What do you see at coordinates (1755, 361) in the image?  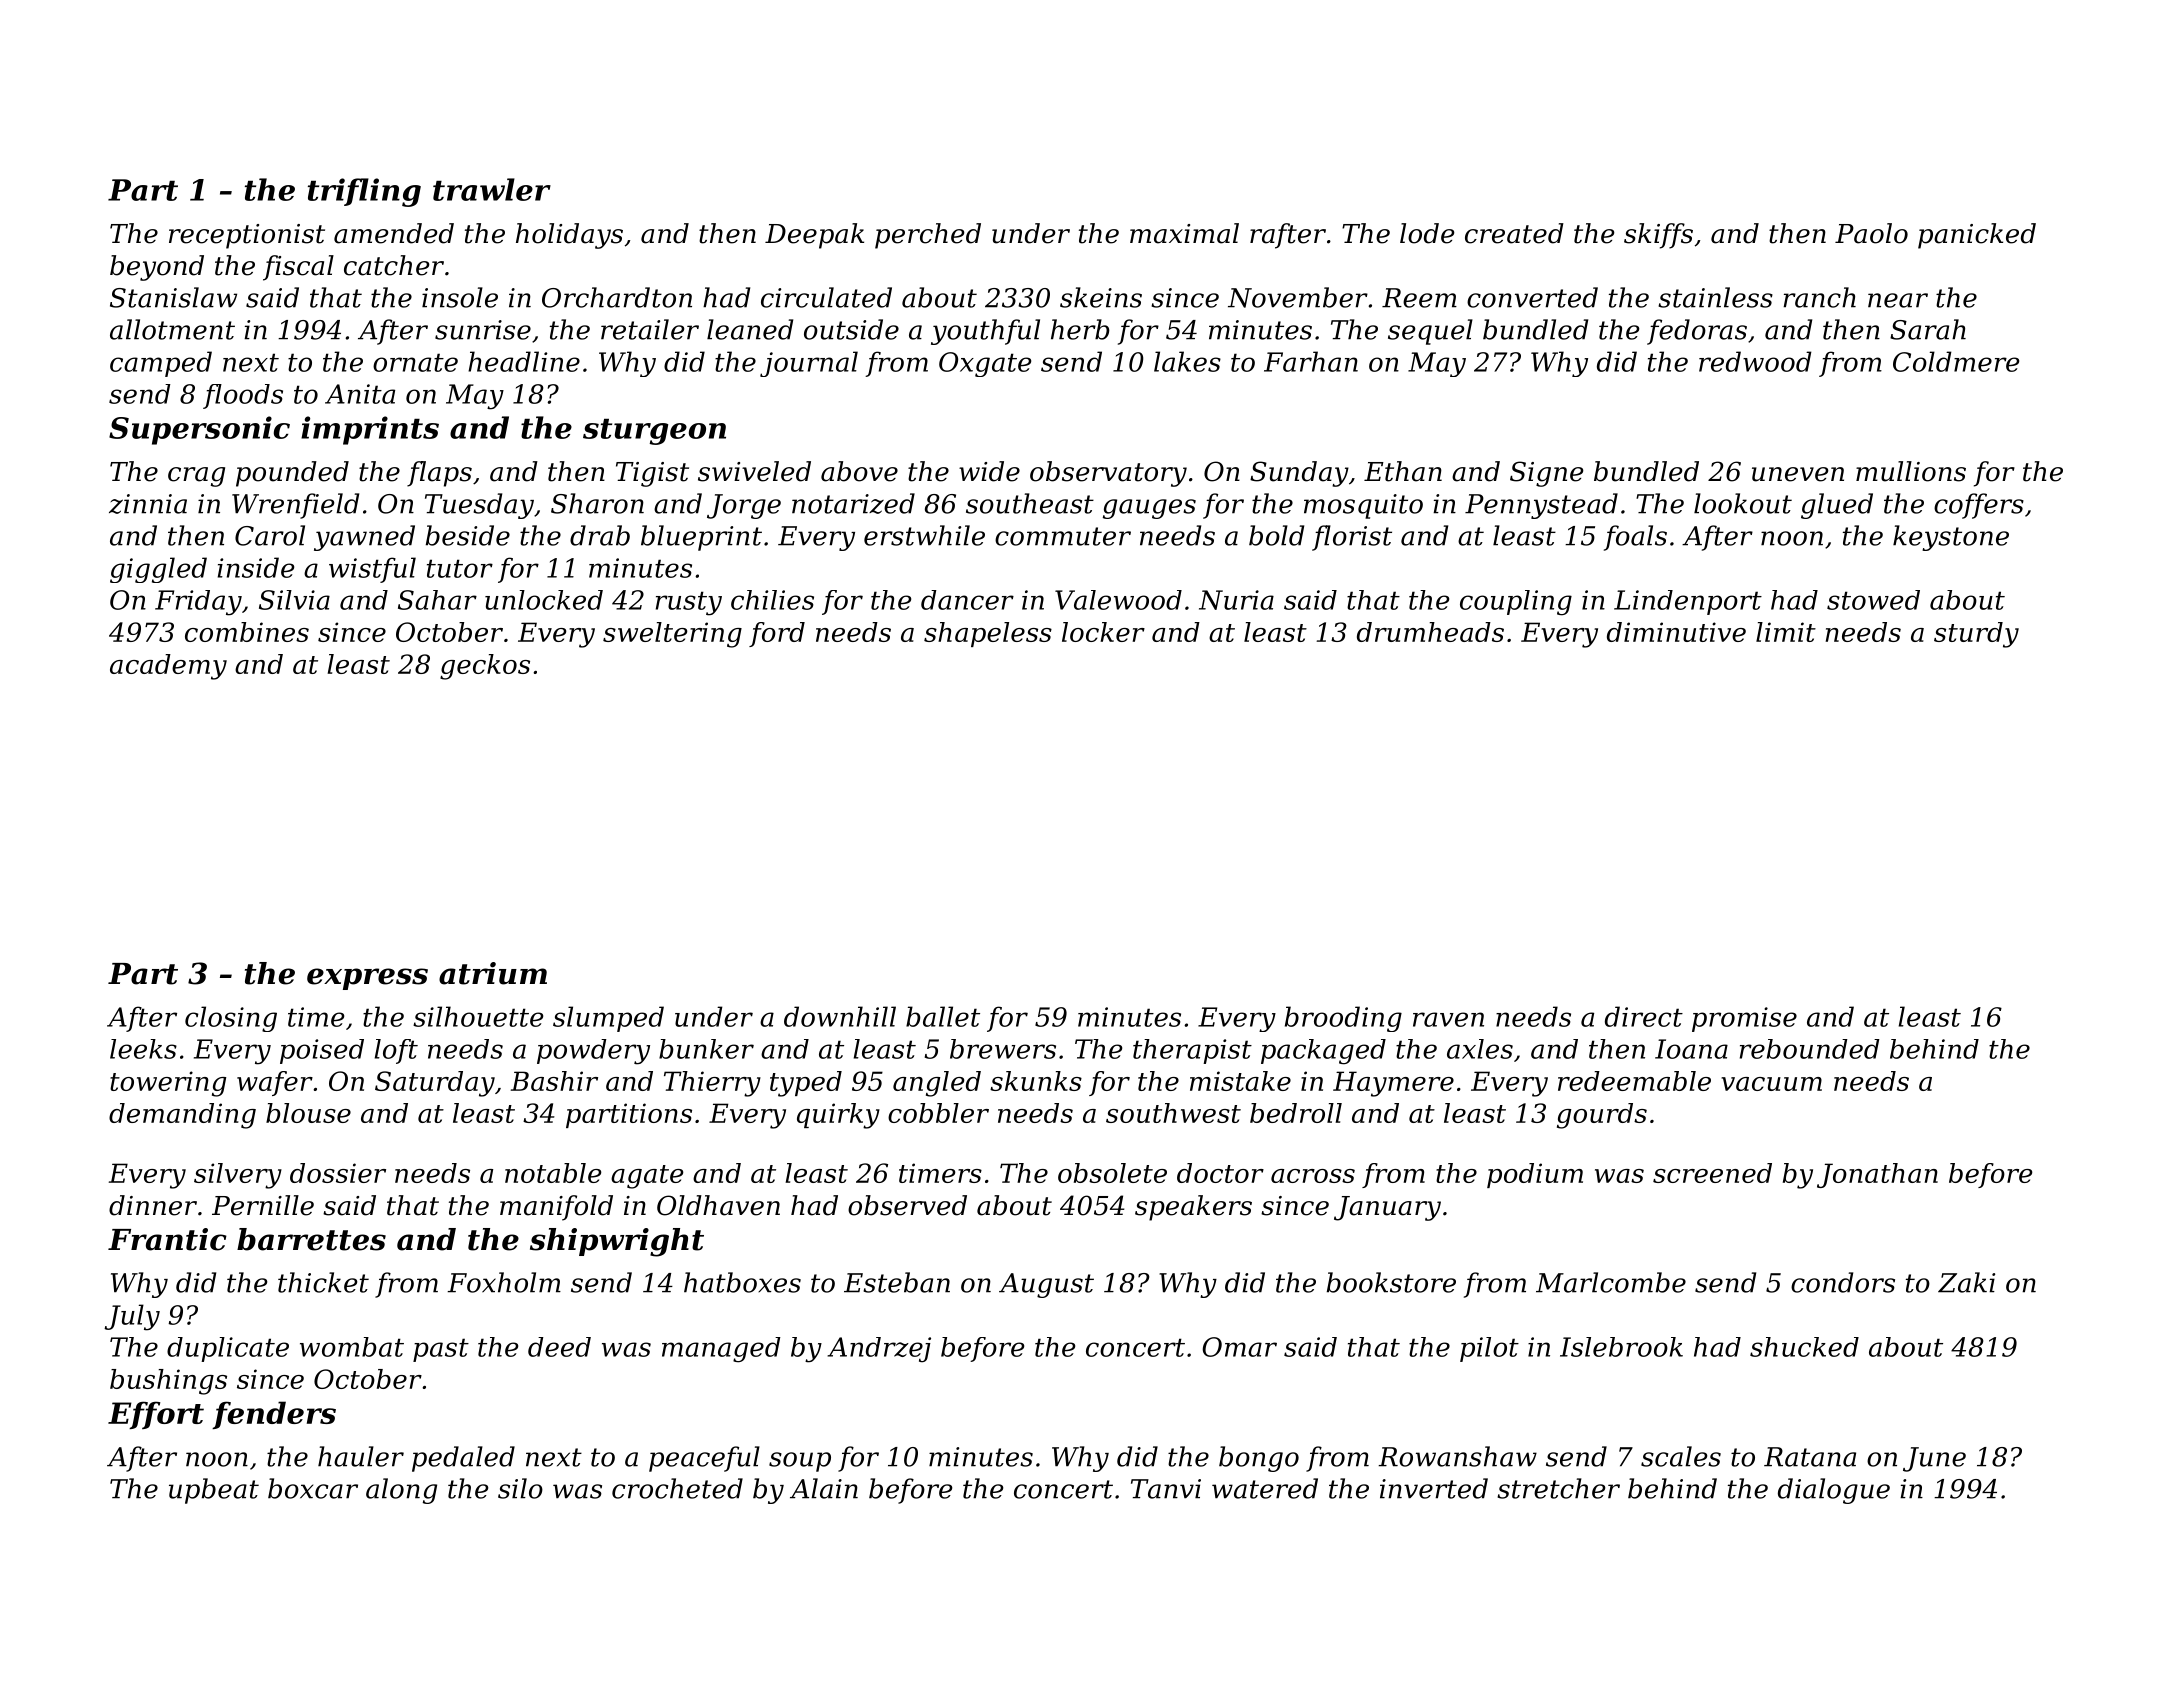 I see `redwood` at bounding box center [1755, 361].
